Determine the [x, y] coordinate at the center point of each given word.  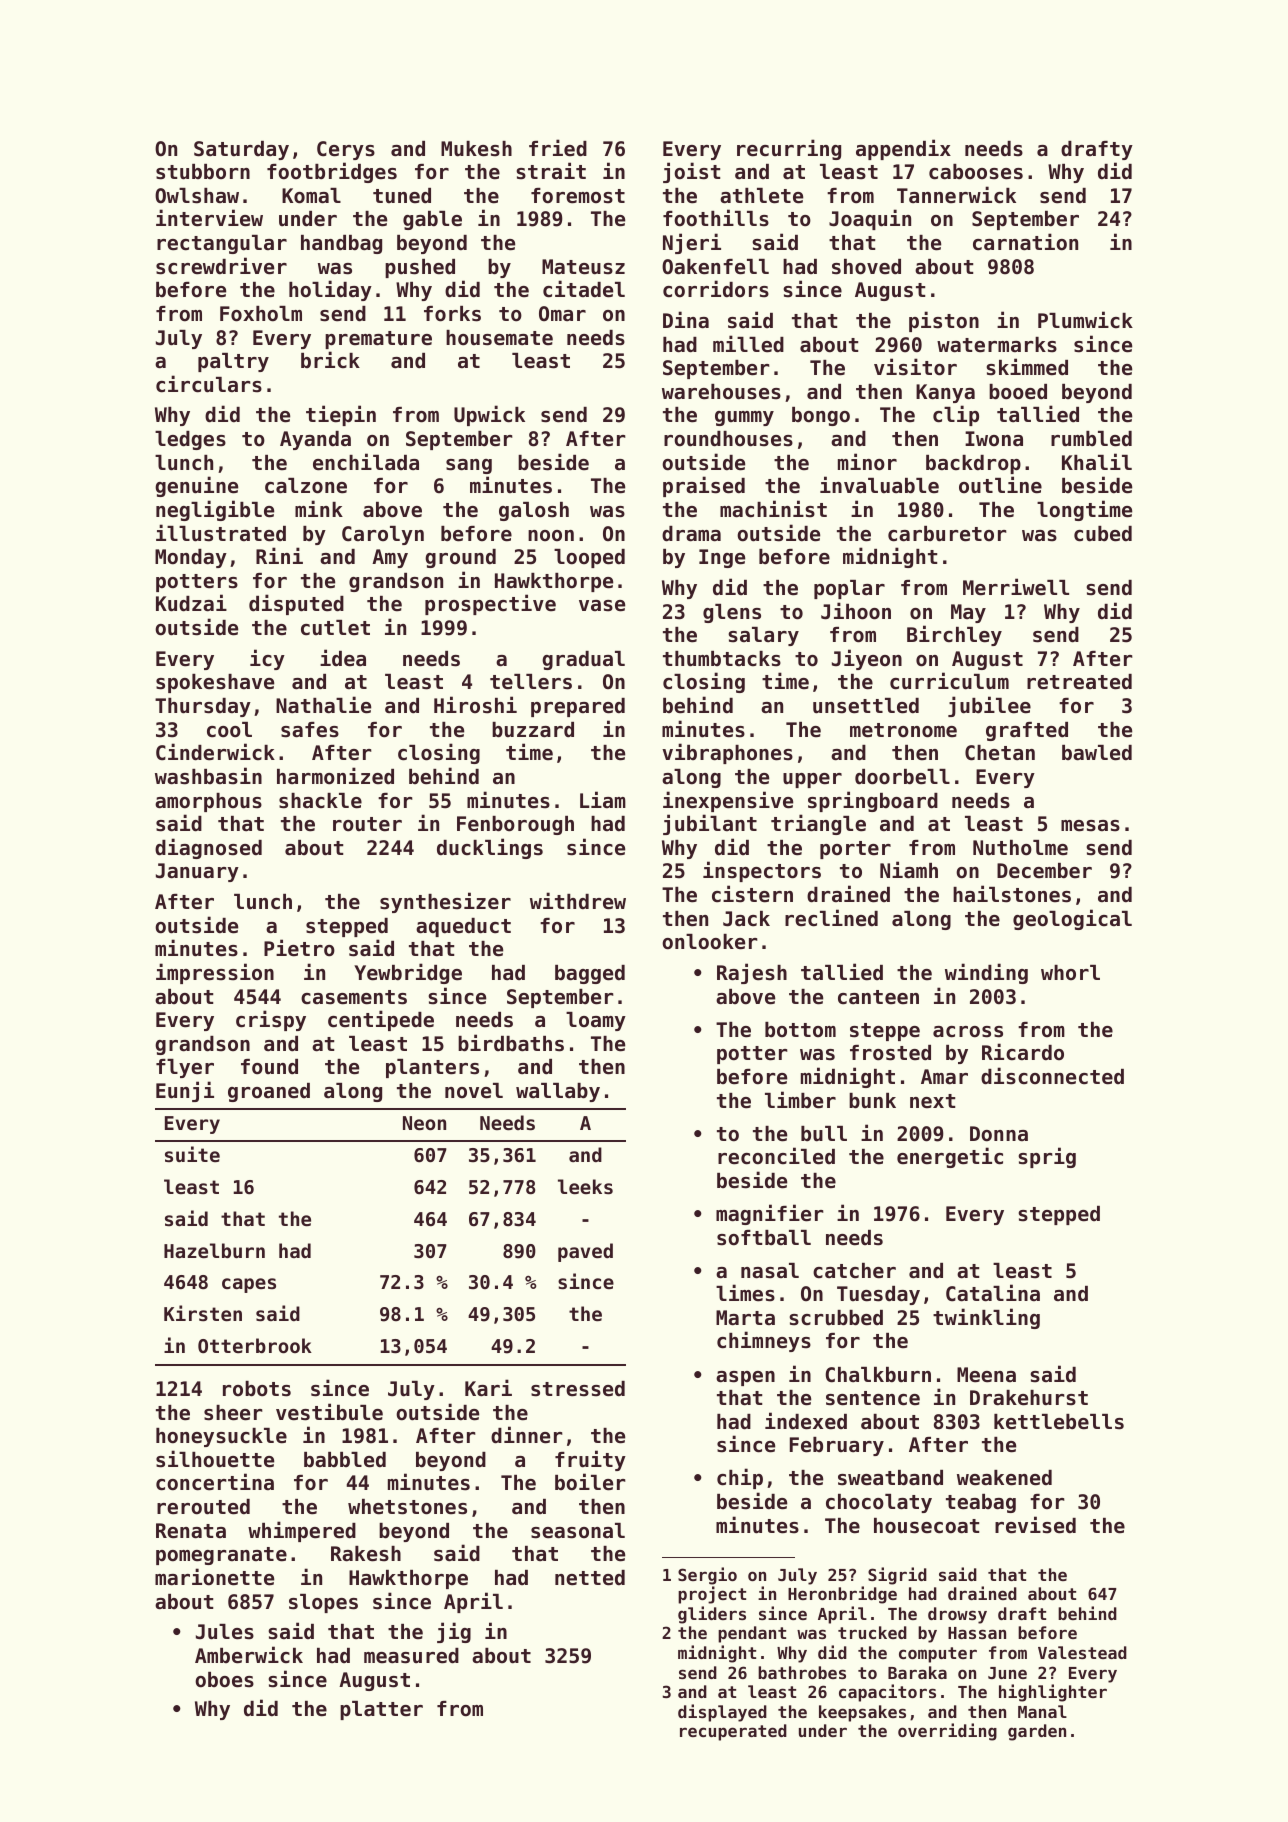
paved [585, 1252]
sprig [1047, 1157]
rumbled [1091, 439]
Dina [686, 320]
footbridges [332, 172]
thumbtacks [722, 659]
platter [381, 1710]
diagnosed [208, 848]
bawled [1097, 753]
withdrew [578, 901]
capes [249, 1285]
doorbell [902, 777]
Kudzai [191, 603]
